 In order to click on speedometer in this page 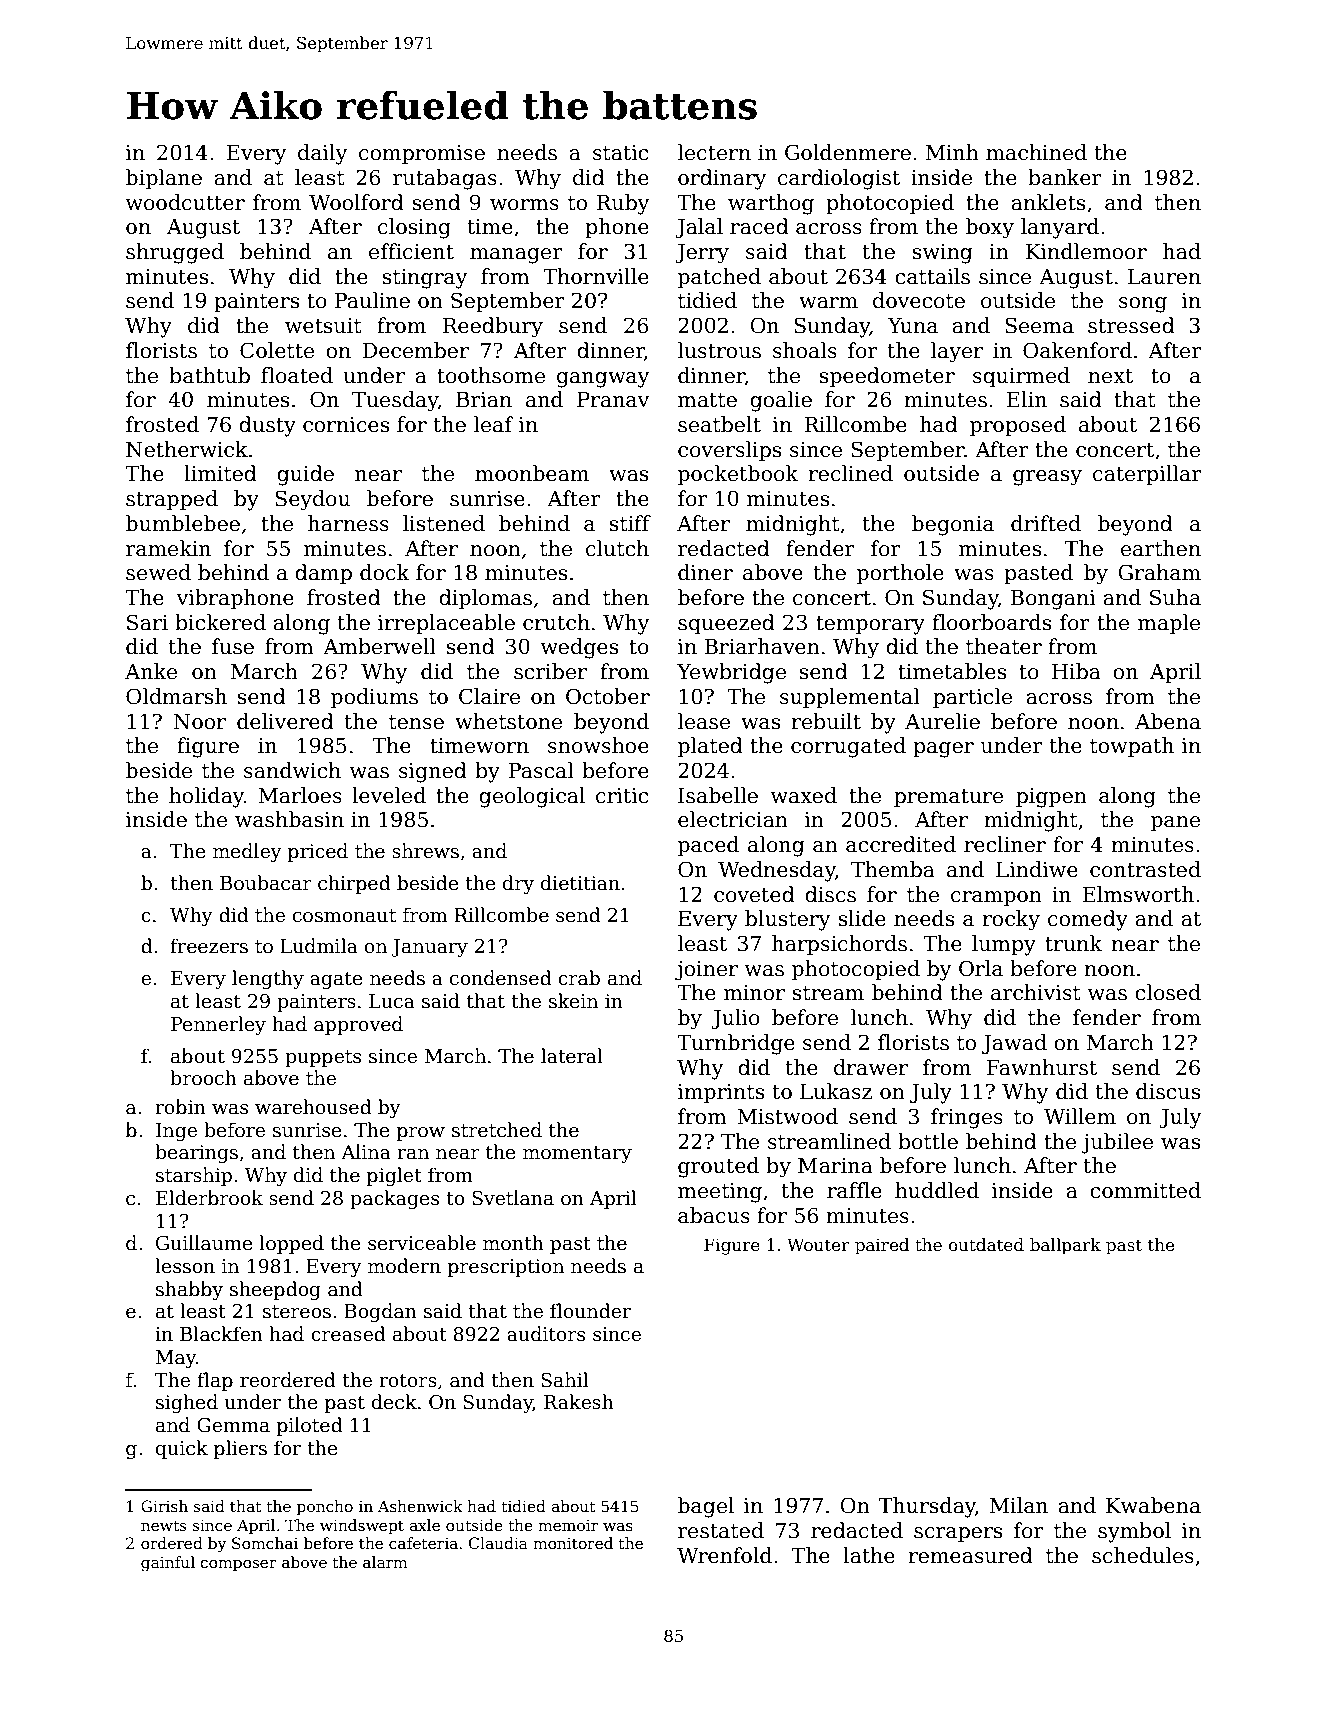, I will do `click(887, 377)`.
